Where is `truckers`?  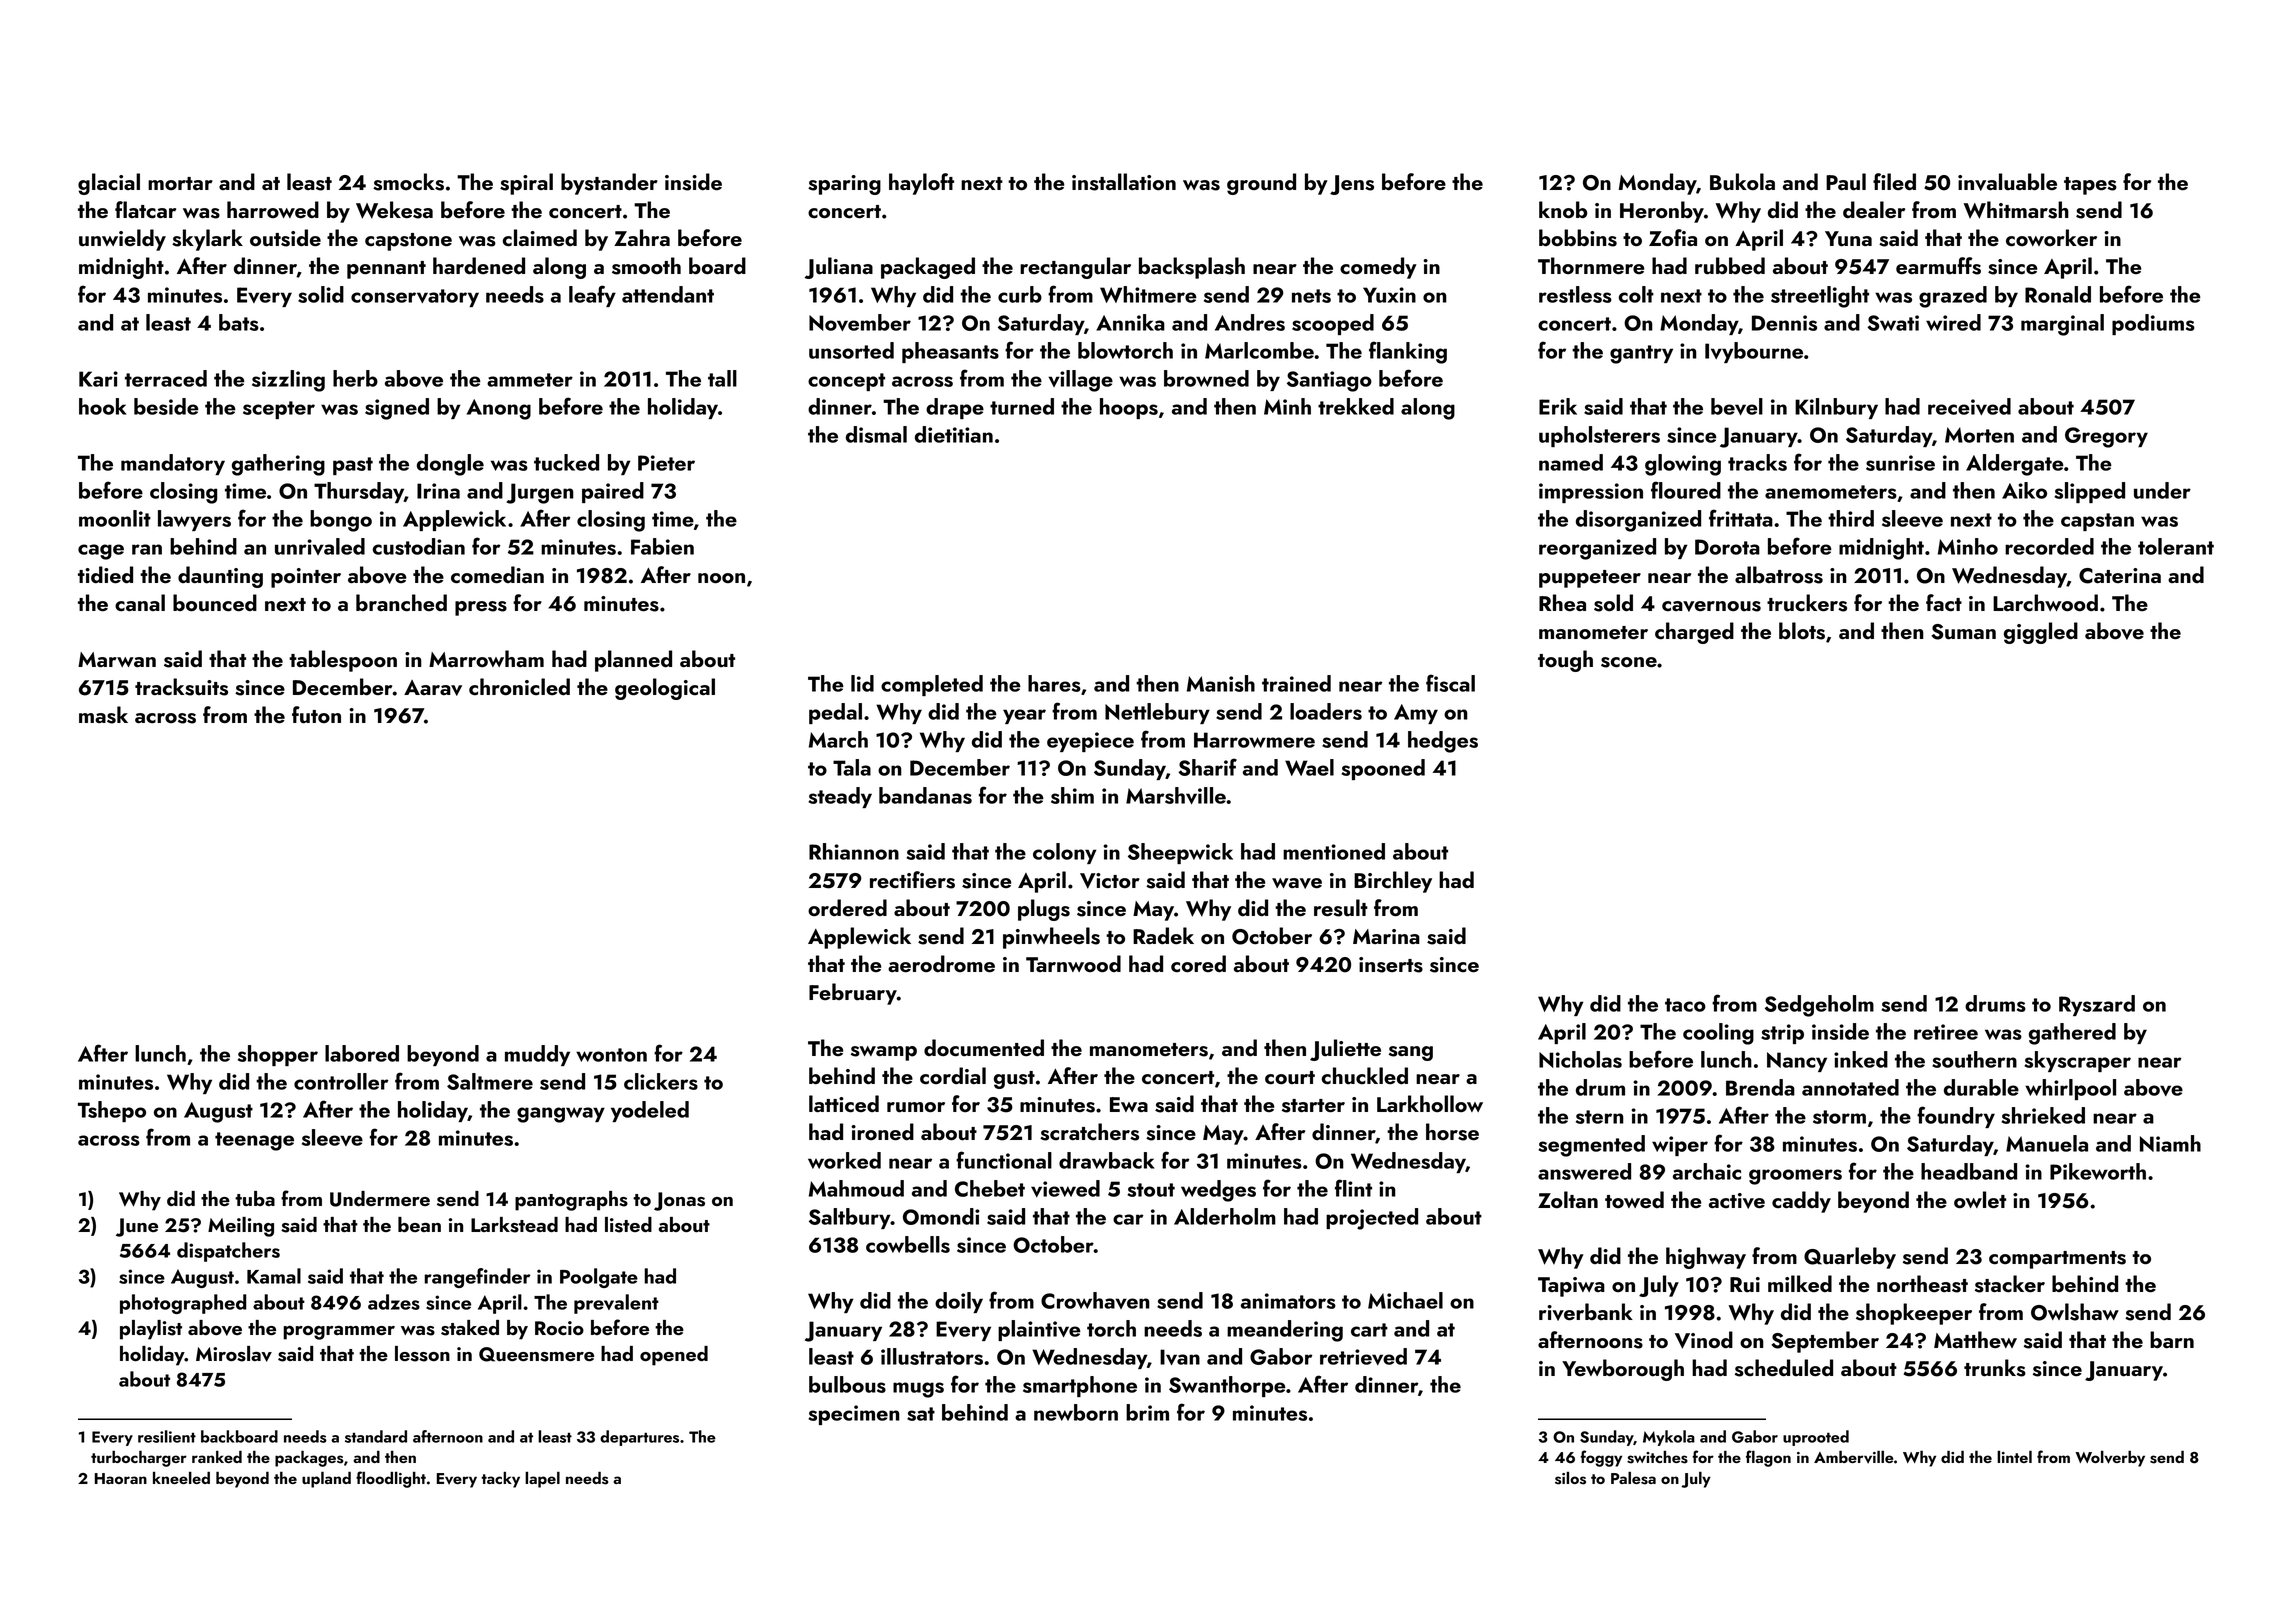
truckers is located at coordinates (1807, 603).
